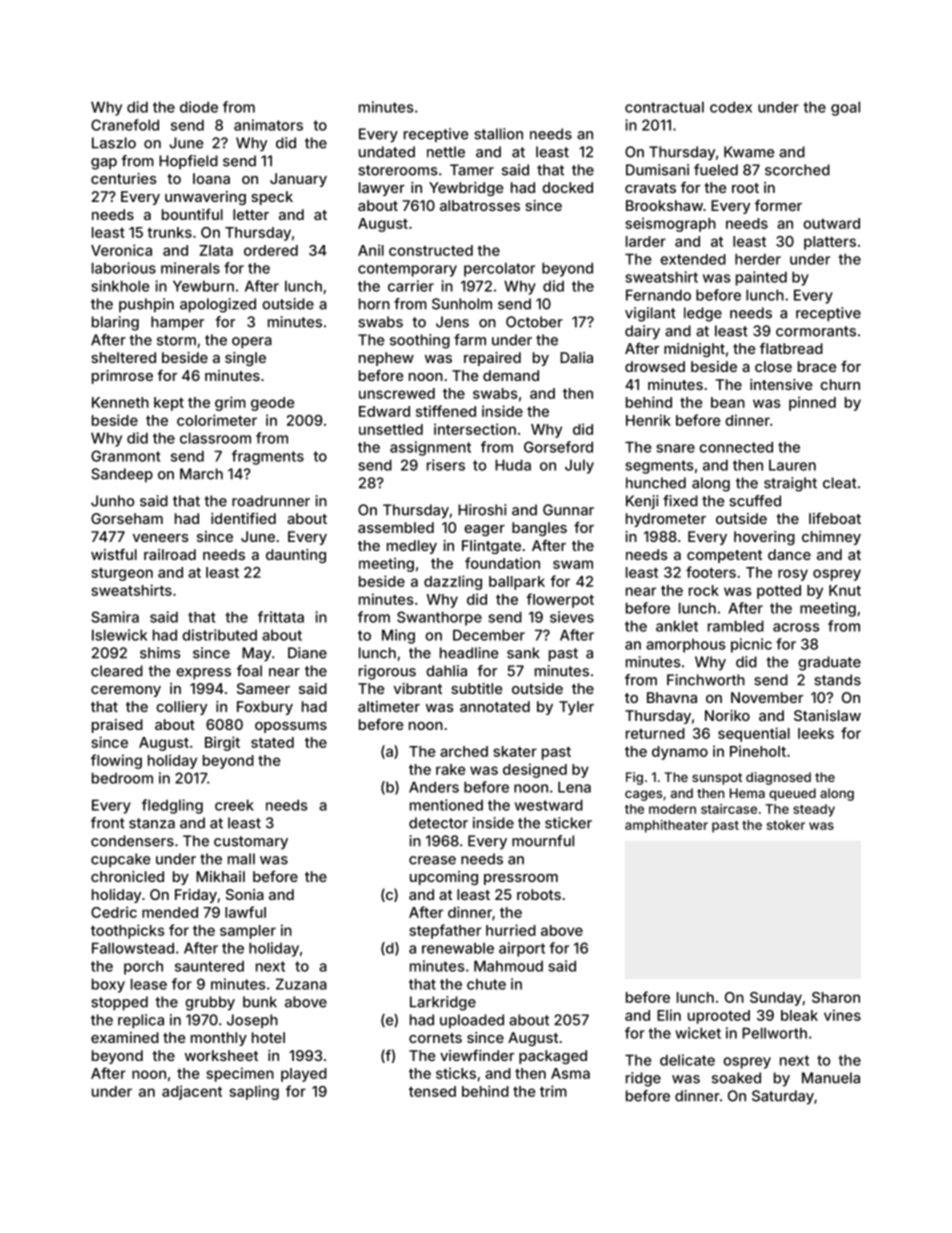 The image size is (952, 1233). What do you see at coordinates (786, 825) in the page?
I see `stoker` at bounding box center [786, 825].
